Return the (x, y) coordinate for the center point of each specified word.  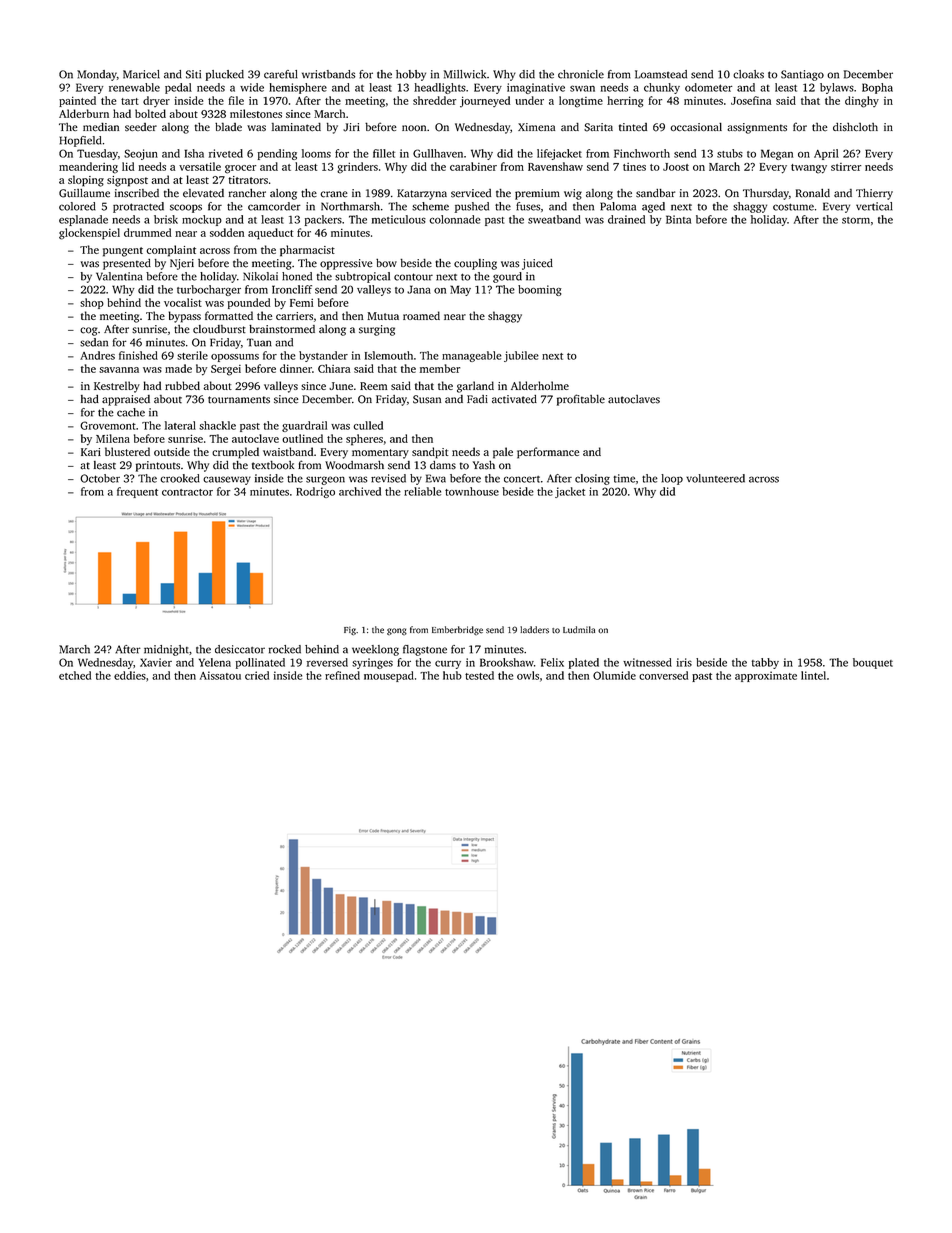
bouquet (873, 663)
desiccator (240, 649)
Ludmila (579, 630)
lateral (180, 425)
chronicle (581, 74)
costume (793, 207)
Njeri (182, 264)
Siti (193, 74)
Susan (427, 399)
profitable (581, 400)
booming (539, 290)
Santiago (802, 75)
